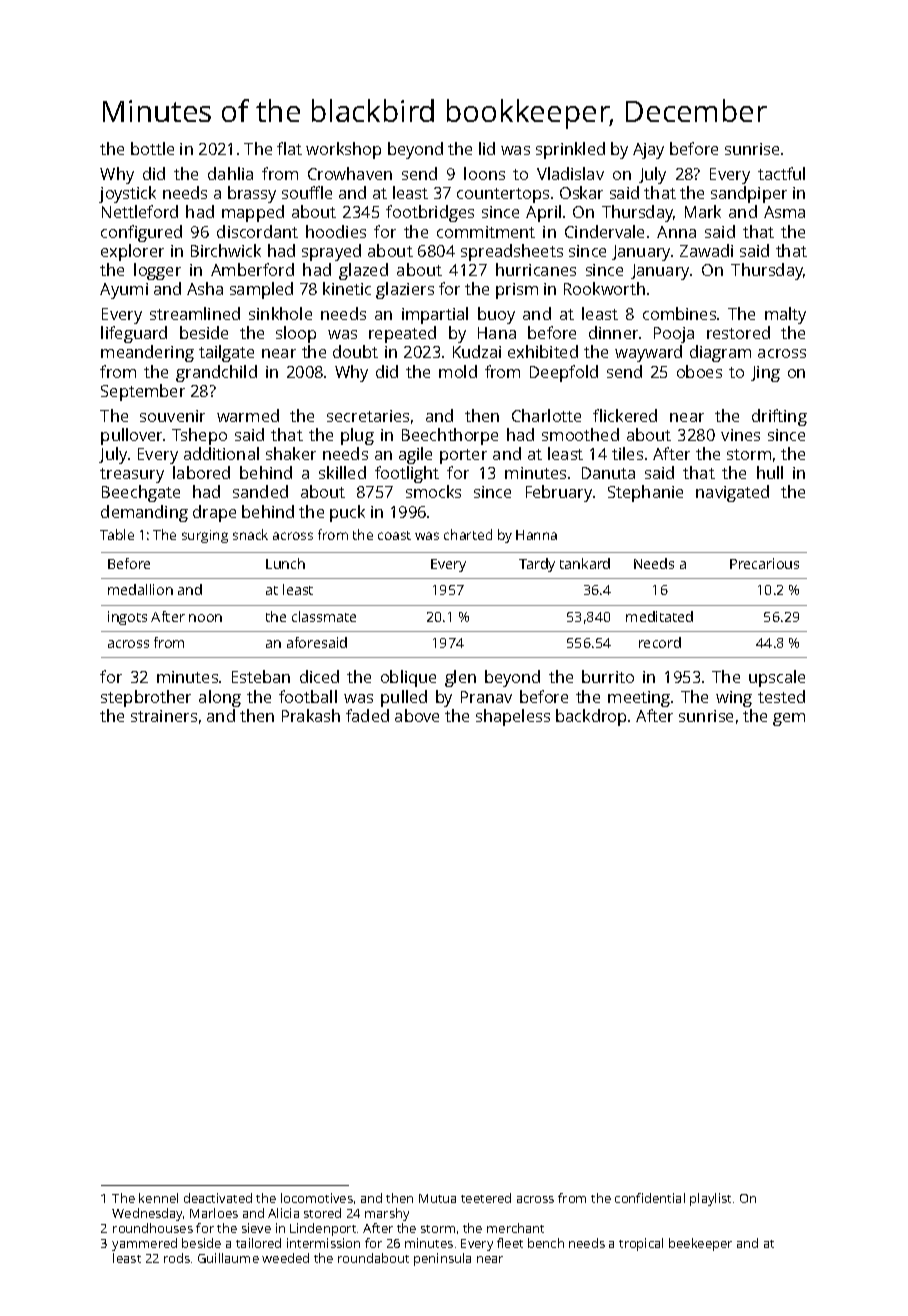 The image size is (908, 1316). What do you see at coordinates (152, 148) in the screenshot?
I see `bottle` at bounding box center [152, 148].
